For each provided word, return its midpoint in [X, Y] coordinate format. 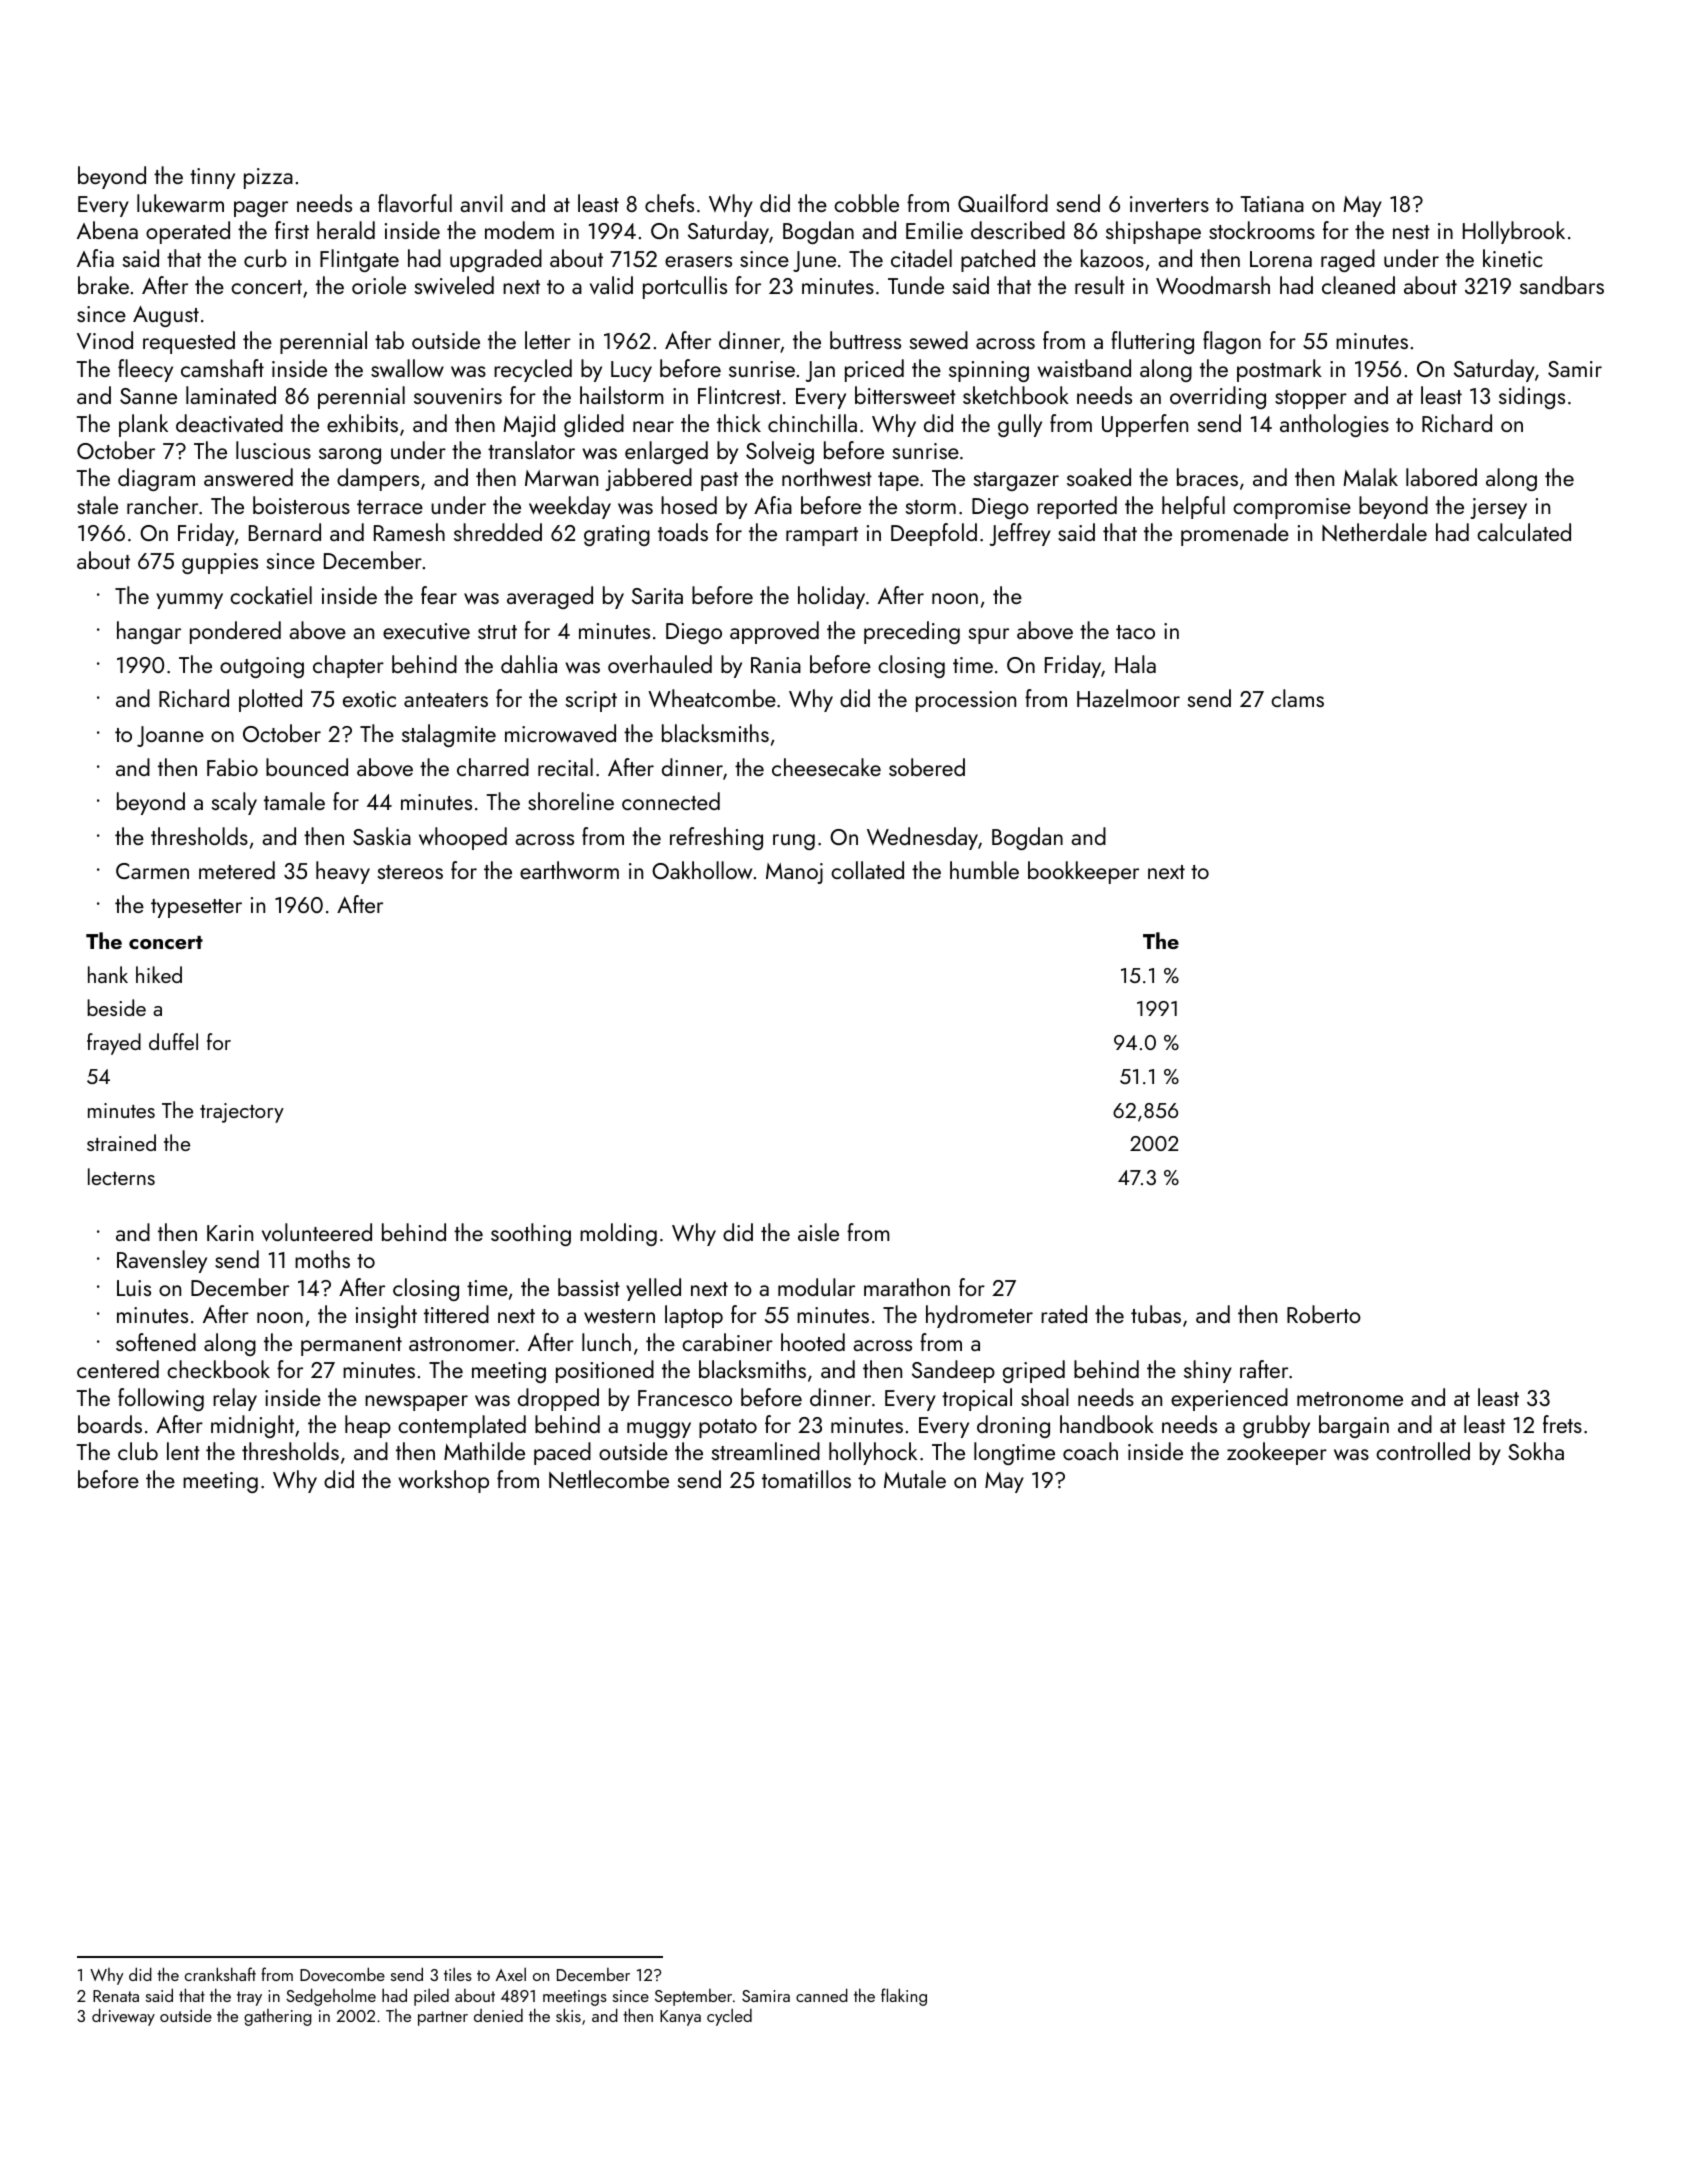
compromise [1292, 508]
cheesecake [826, 767]
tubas [1156, 1314]
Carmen [152, 871]
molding [618, 1234]
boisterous [301, 505]
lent [183, 1451]
